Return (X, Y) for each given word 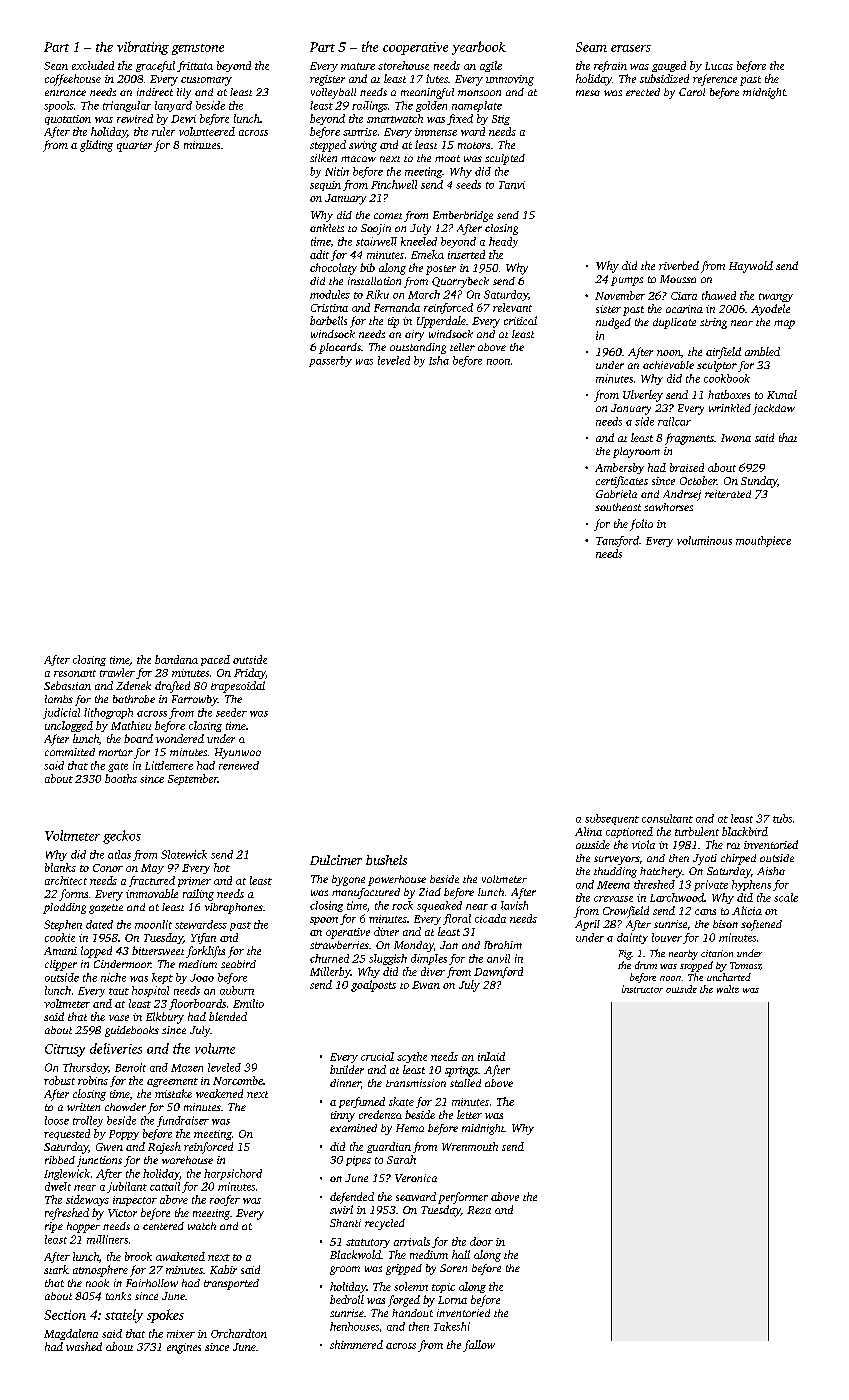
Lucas (719, 66)
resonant (75, 673)
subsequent (612, 819)
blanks (60, 867)
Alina (588, 831)
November (620, 295)
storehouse (403, 65)
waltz (728, 989)
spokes (165, 1316)
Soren (453, 1268)
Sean (56, 66)
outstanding (418, 348)
